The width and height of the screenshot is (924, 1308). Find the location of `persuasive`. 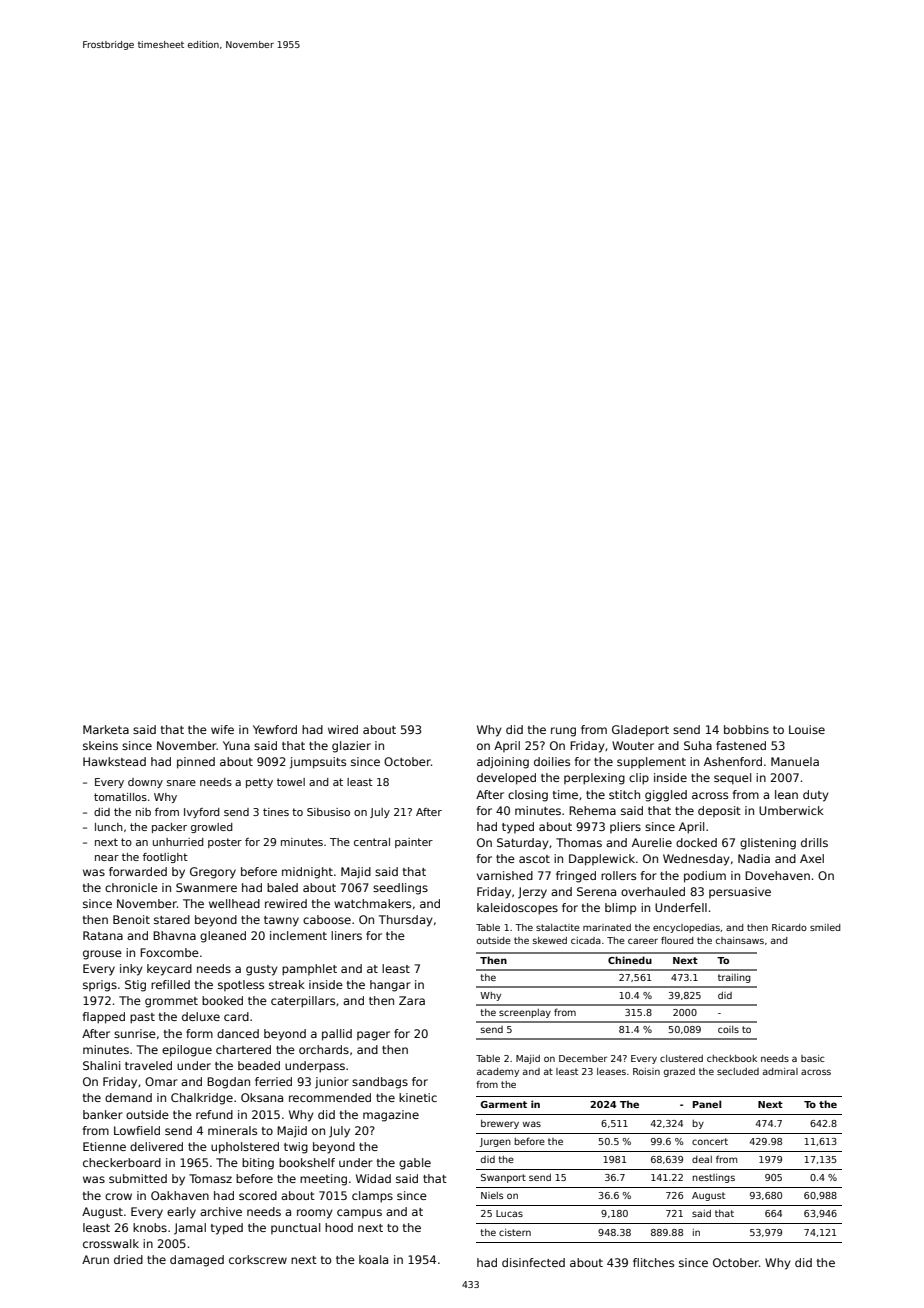

persuasive is located at coordinates (740, 892).
